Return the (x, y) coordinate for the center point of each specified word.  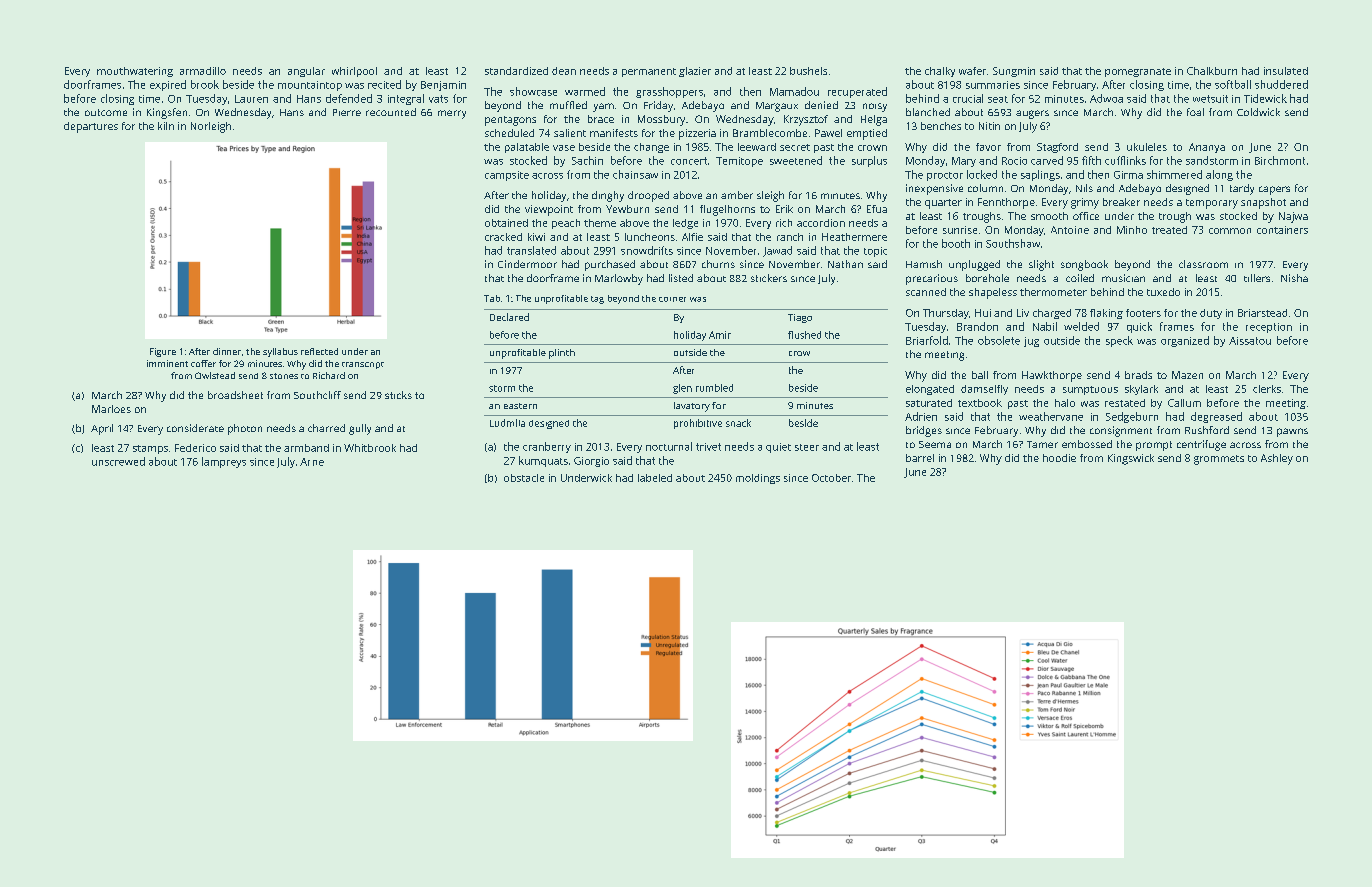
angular (306, 72)
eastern (520, 406)
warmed (585, 91)
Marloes (111, 409)
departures (91, 127)
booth (956, 243)
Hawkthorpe (1052, 376)
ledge (685, 224)
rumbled (714, 388)
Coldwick (1258, 112)
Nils (1084, 188)
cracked (503, 237)
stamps (150, 449)
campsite (507, 176)
